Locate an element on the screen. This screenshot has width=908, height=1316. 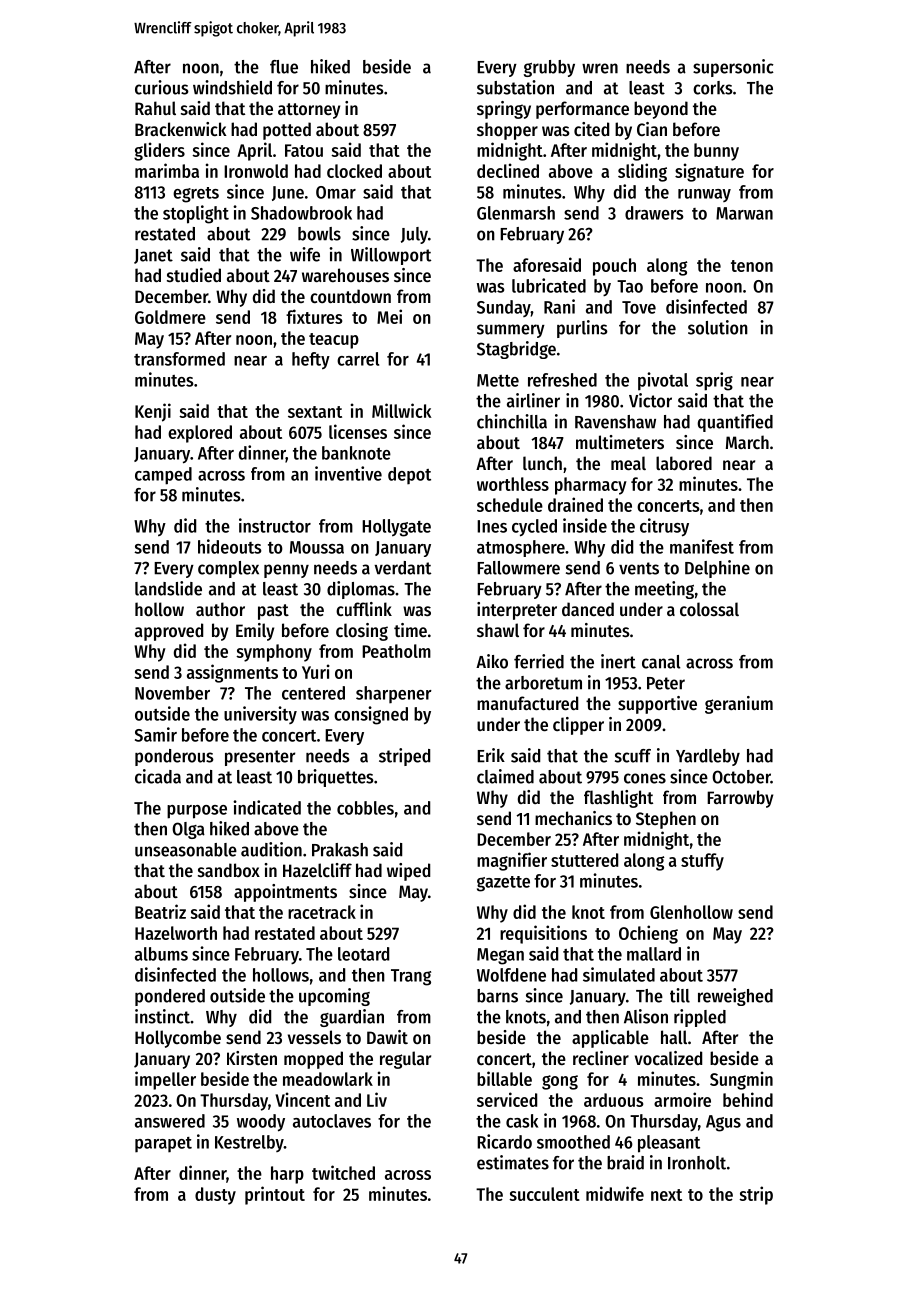
stuttered is located at coordinates (584, 860).
